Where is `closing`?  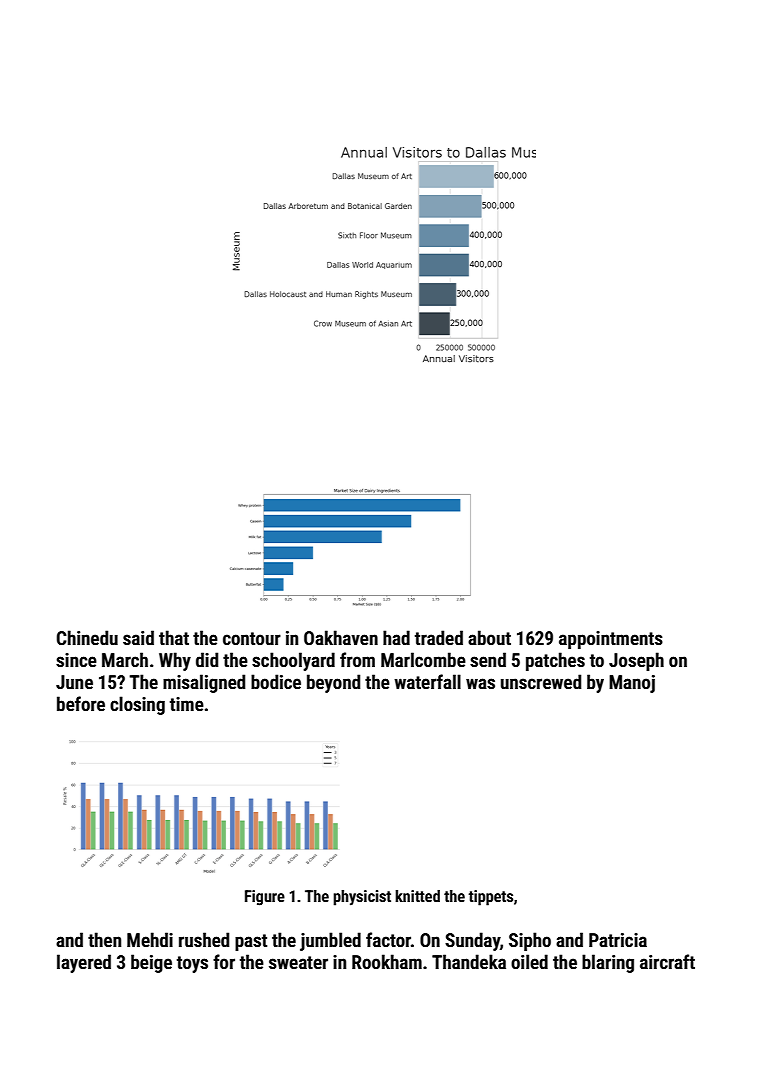 closing is located at coordinates (137, 705).
